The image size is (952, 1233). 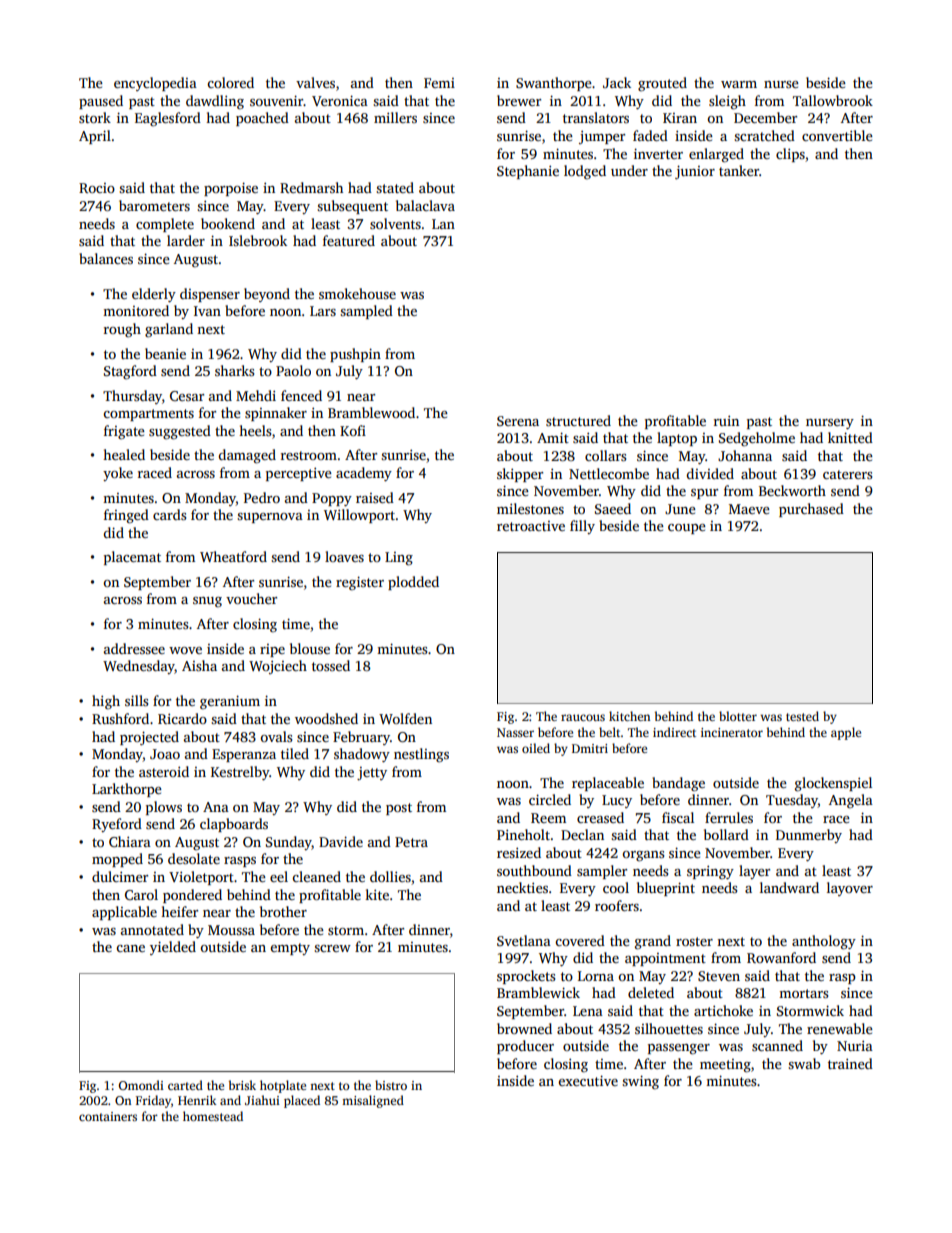 I want to click on milestones, so click(x=530, y=508).
